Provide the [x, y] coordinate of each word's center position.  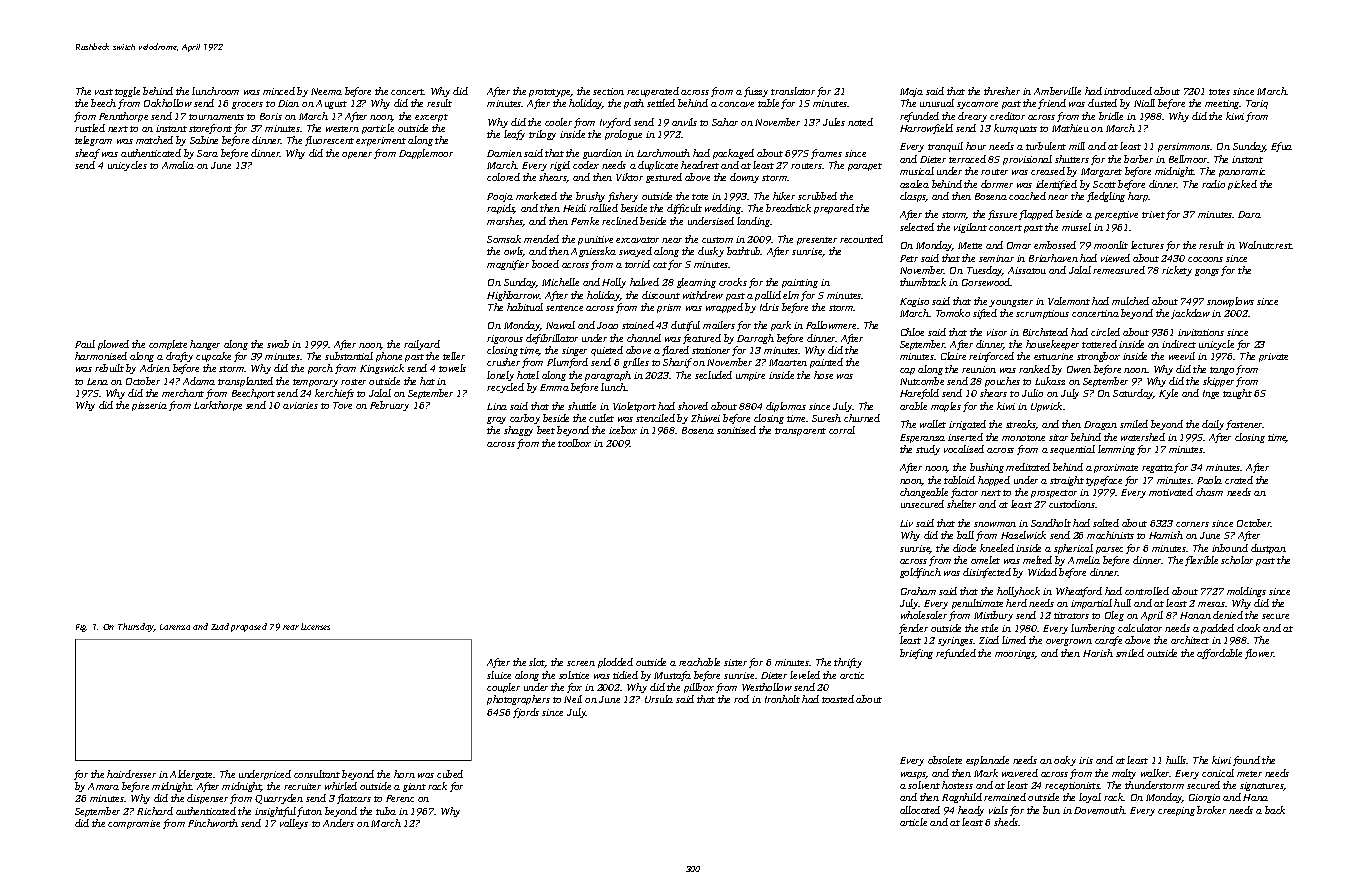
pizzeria [149, 406]
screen [581, 663]
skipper [1218, 382]
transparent [800, 432]
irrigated [967, 425]
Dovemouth [1099, 810]
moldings [1246, 592]
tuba [386, 811]
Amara [103, 786]
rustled [90, 128]
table [768, 103]
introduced [1128, 91]
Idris [769, 307]
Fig [81, 628]
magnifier [508, 265]
